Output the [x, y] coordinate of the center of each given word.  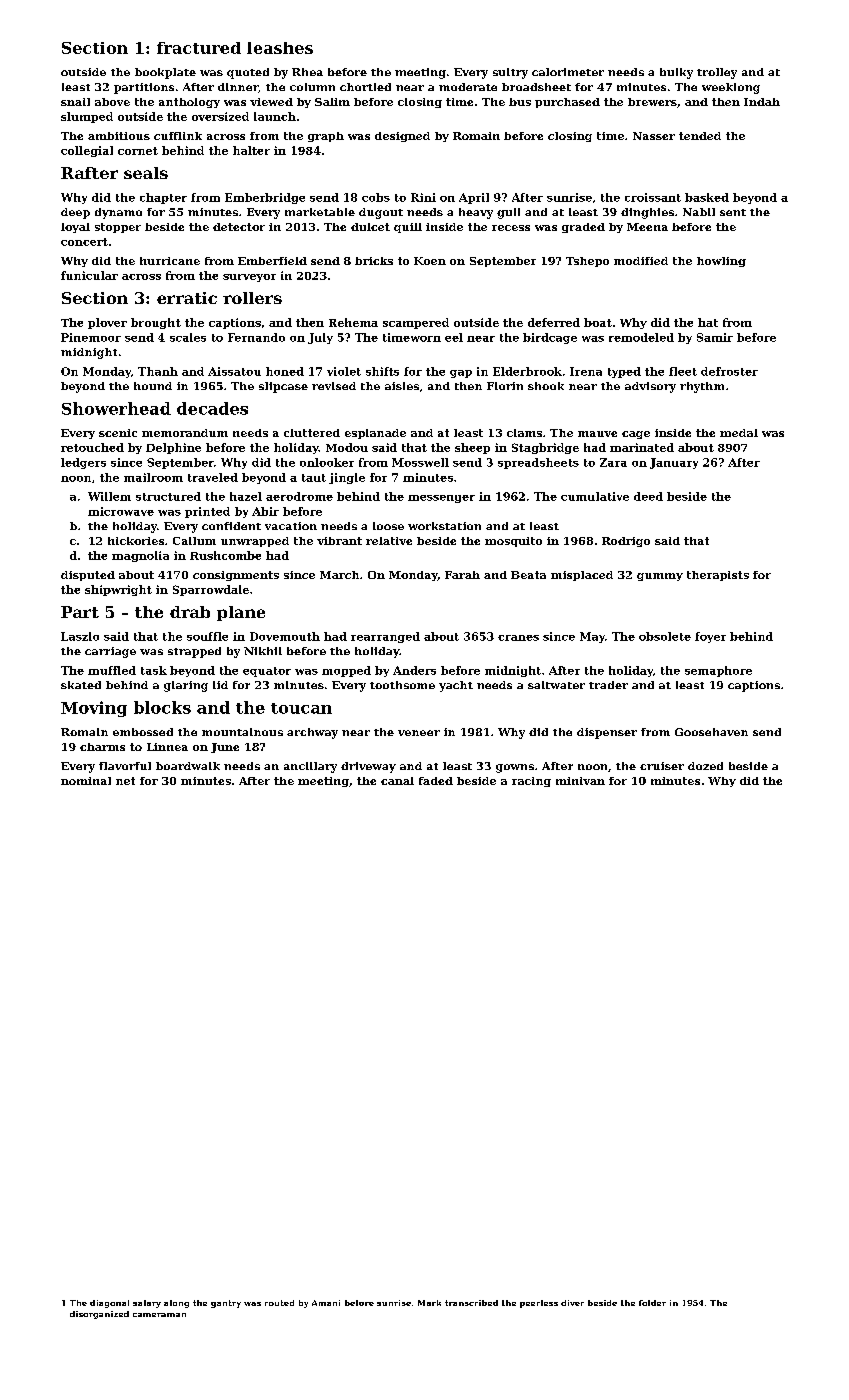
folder [652, 1303]
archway [312, 733]
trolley [717, 73]
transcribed [471, 1303]
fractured [199, 48]
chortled [365, 87]
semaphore [718, 671]
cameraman [159, 1315]
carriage [110, 652]
